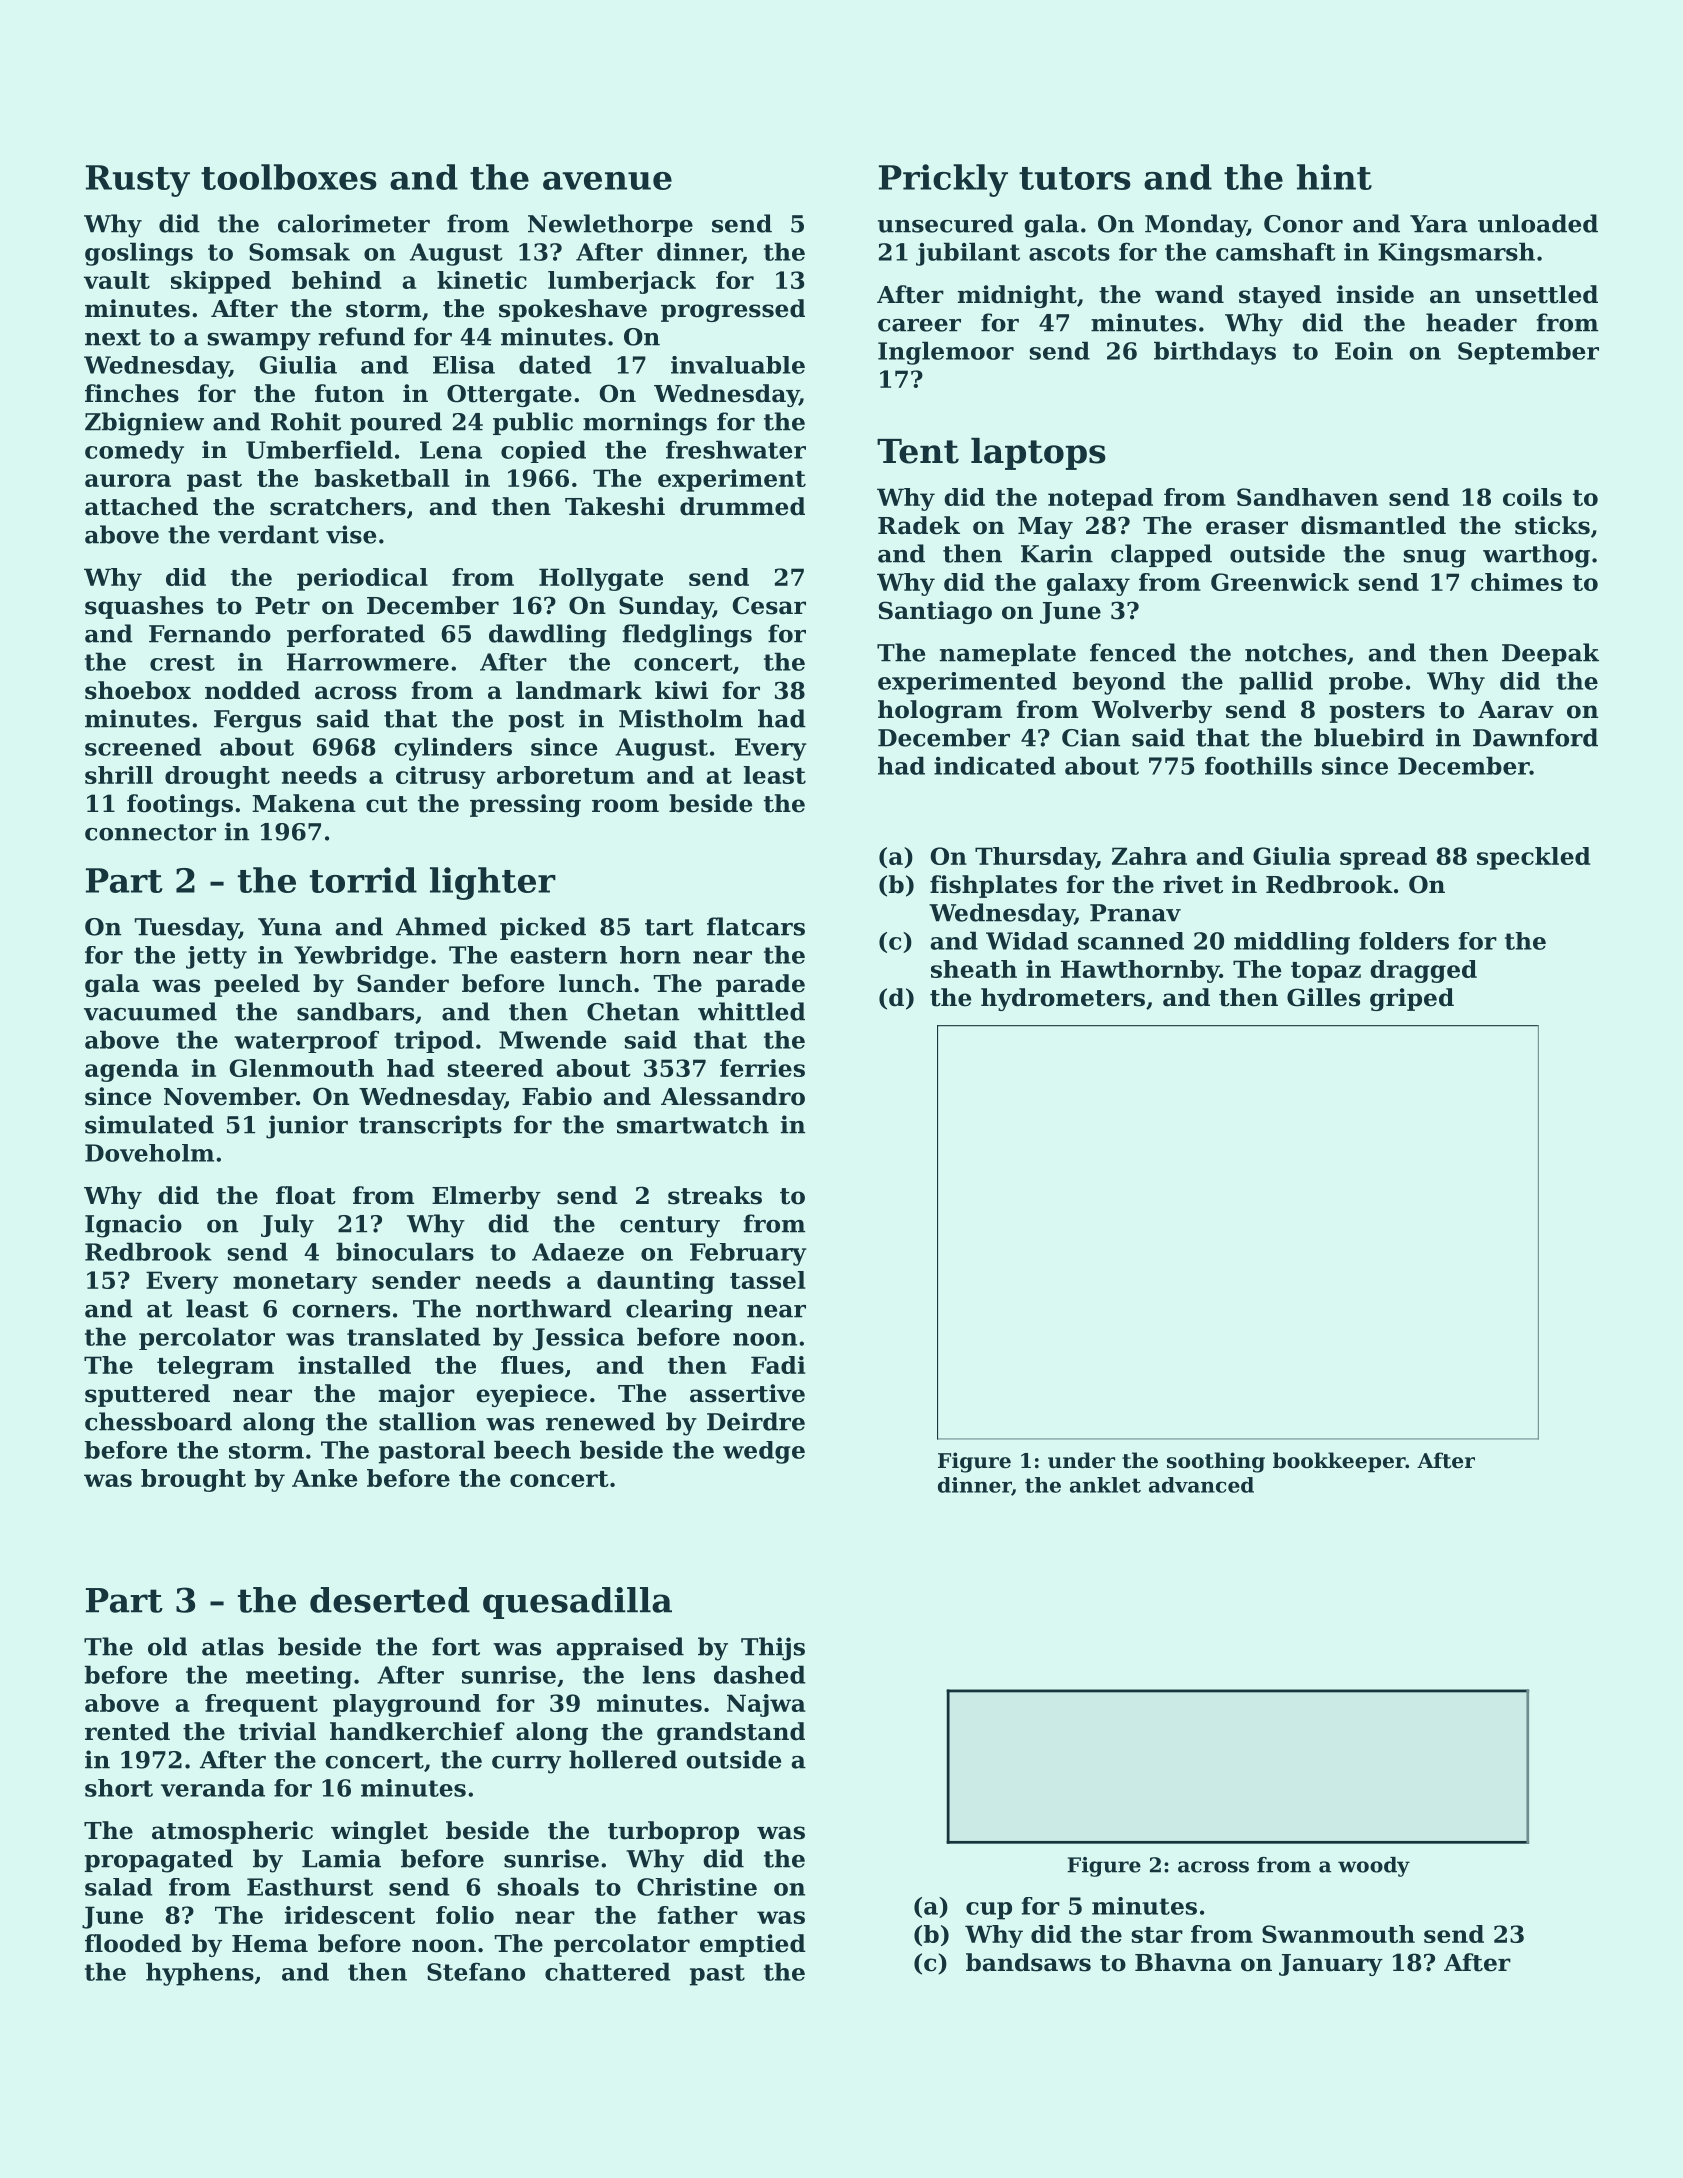 The image size is (1683, 2178). I want to click on Rusty, so click(138, 181).
